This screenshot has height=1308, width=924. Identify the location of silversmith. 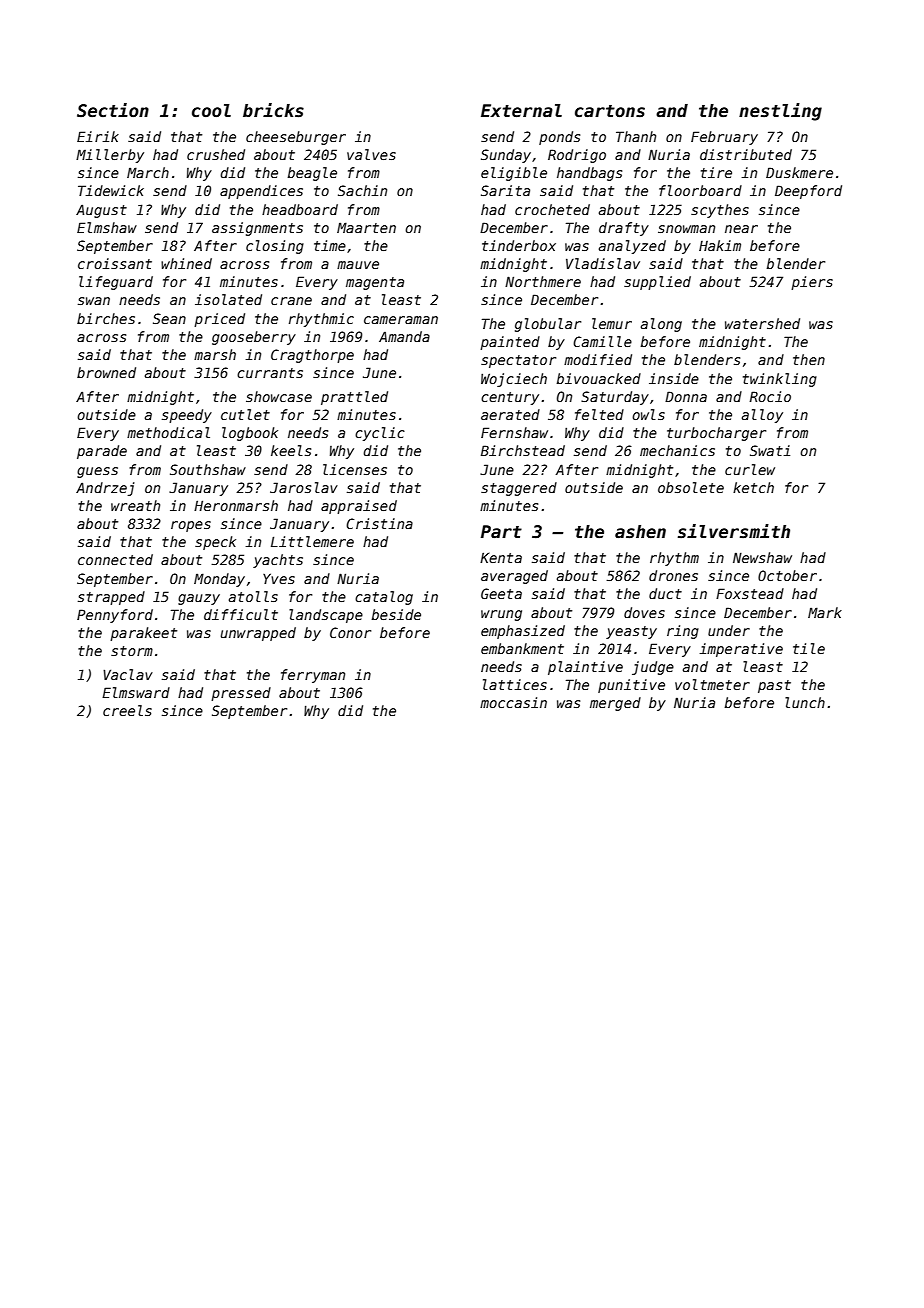
(734, 531).
